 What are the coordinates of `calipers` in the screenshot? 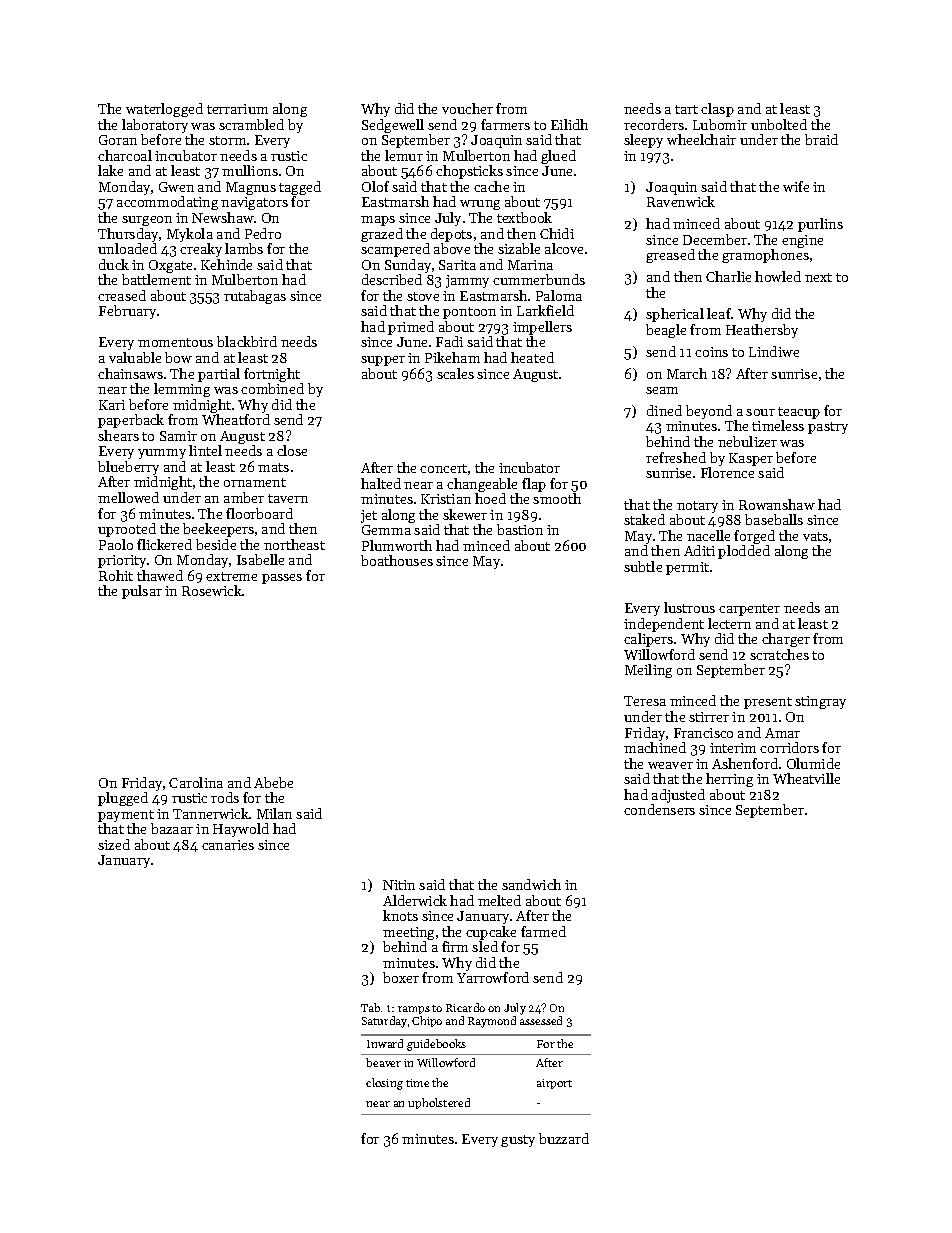 It's located at (648, 640).
